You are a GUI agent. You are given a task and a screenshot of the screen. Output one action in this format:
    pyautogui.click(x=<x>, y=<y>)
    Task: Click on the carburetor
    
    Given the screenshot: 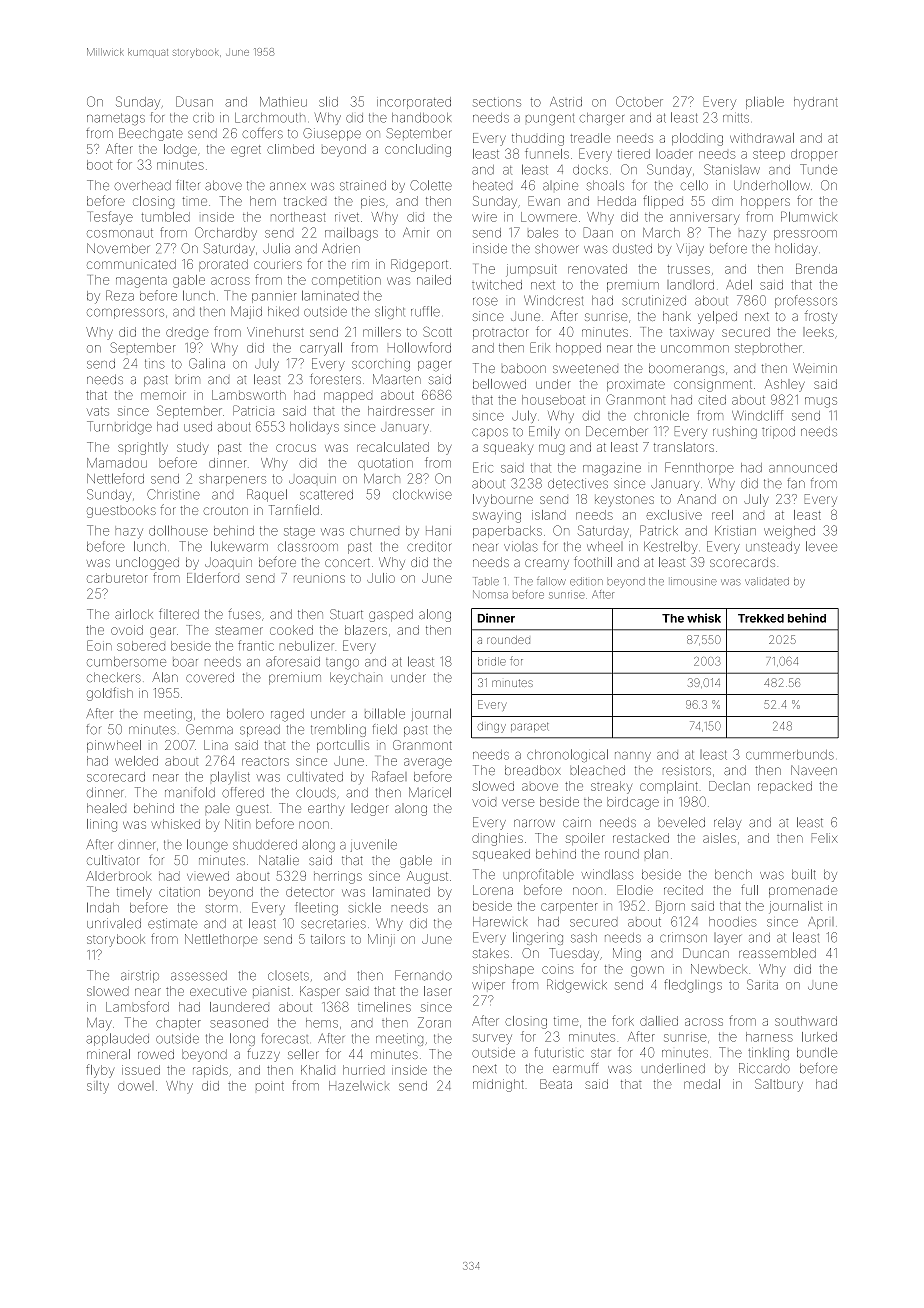 What is the action you would take?
    pyautogui.click(x=117, y=578)
